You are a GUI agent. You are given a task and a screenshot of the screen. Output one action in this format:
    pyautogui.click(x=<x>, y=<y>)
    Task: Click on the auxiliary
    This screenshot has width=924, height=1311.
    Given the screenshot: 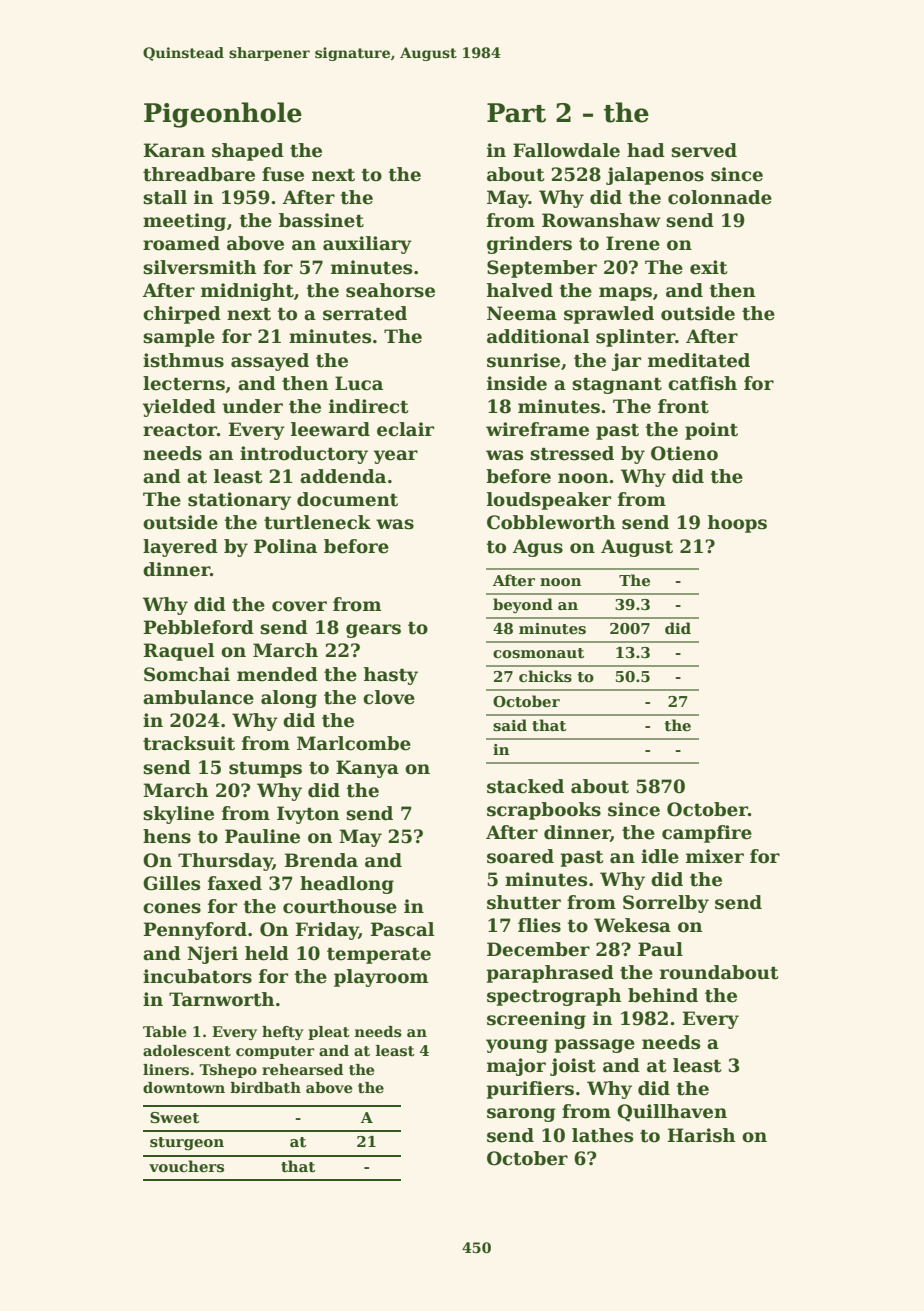 What is the action you would take?
    pyautogui.click(x=367, y=245)
